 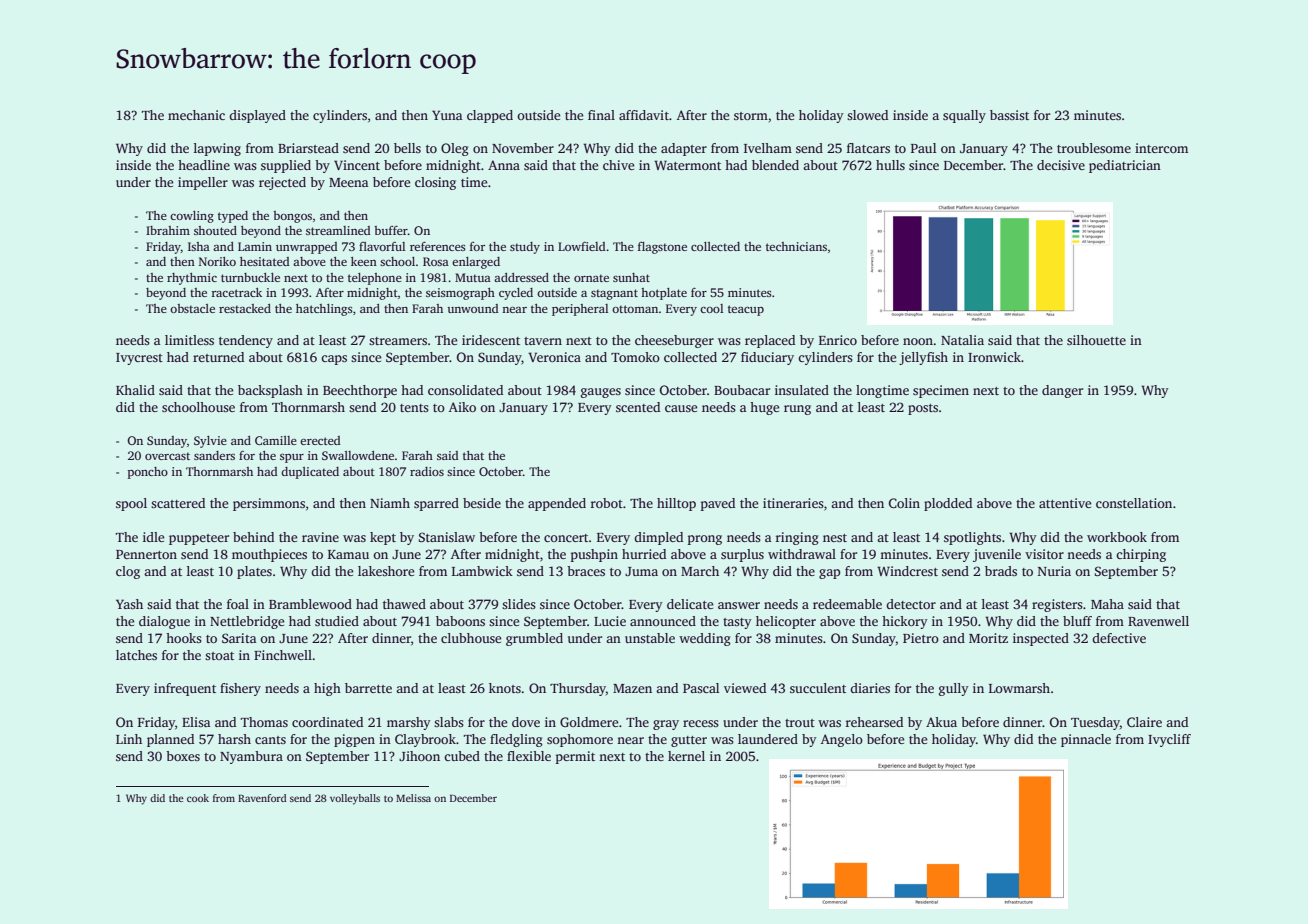 What do you see at coordinates (491, 340) in the screenshot?
I see `iridescent` at bounding box center [491, 340].
